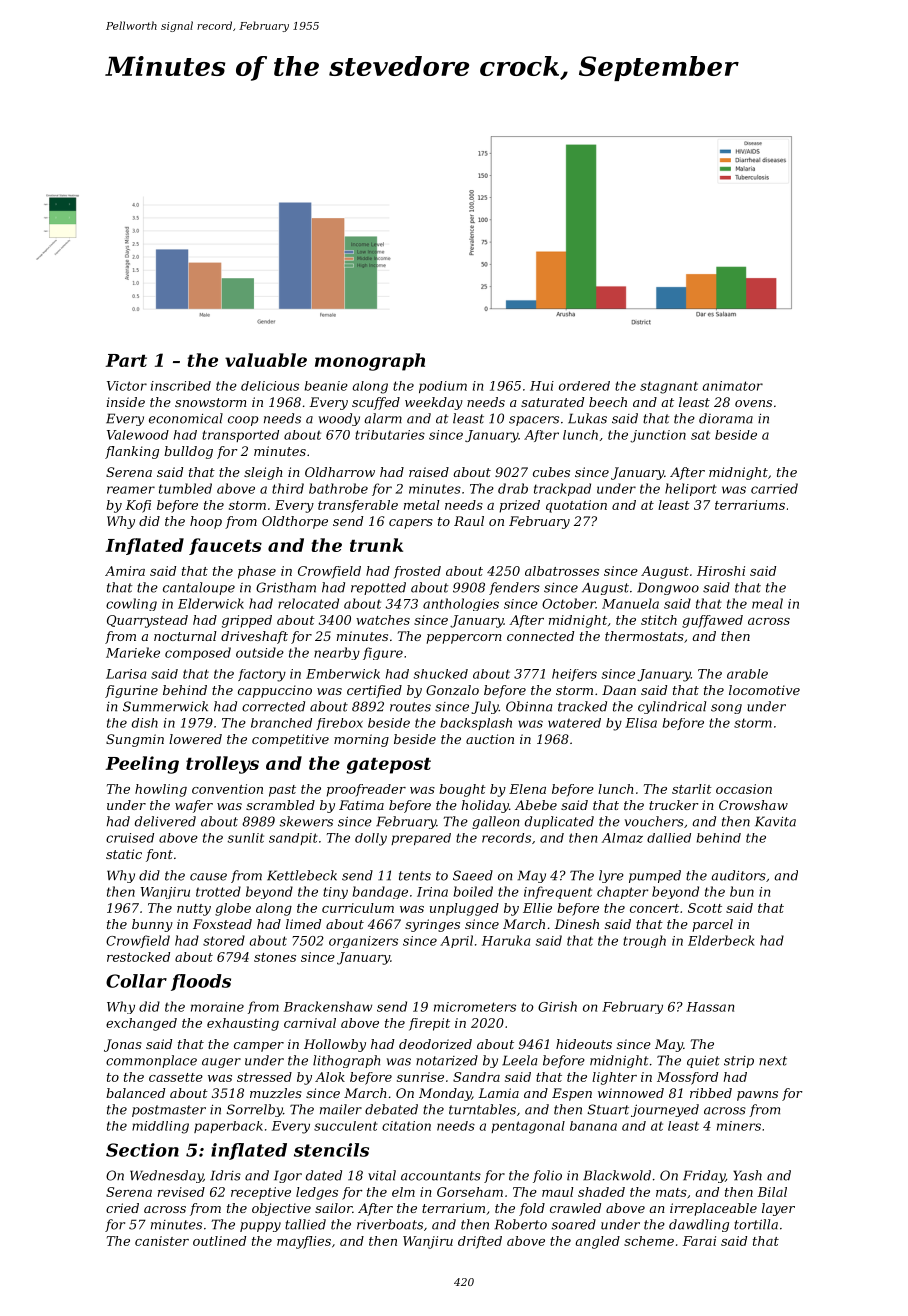  Describe the element at coordinates (266, 360) in the screenshot. I see `valuable` at that location.
